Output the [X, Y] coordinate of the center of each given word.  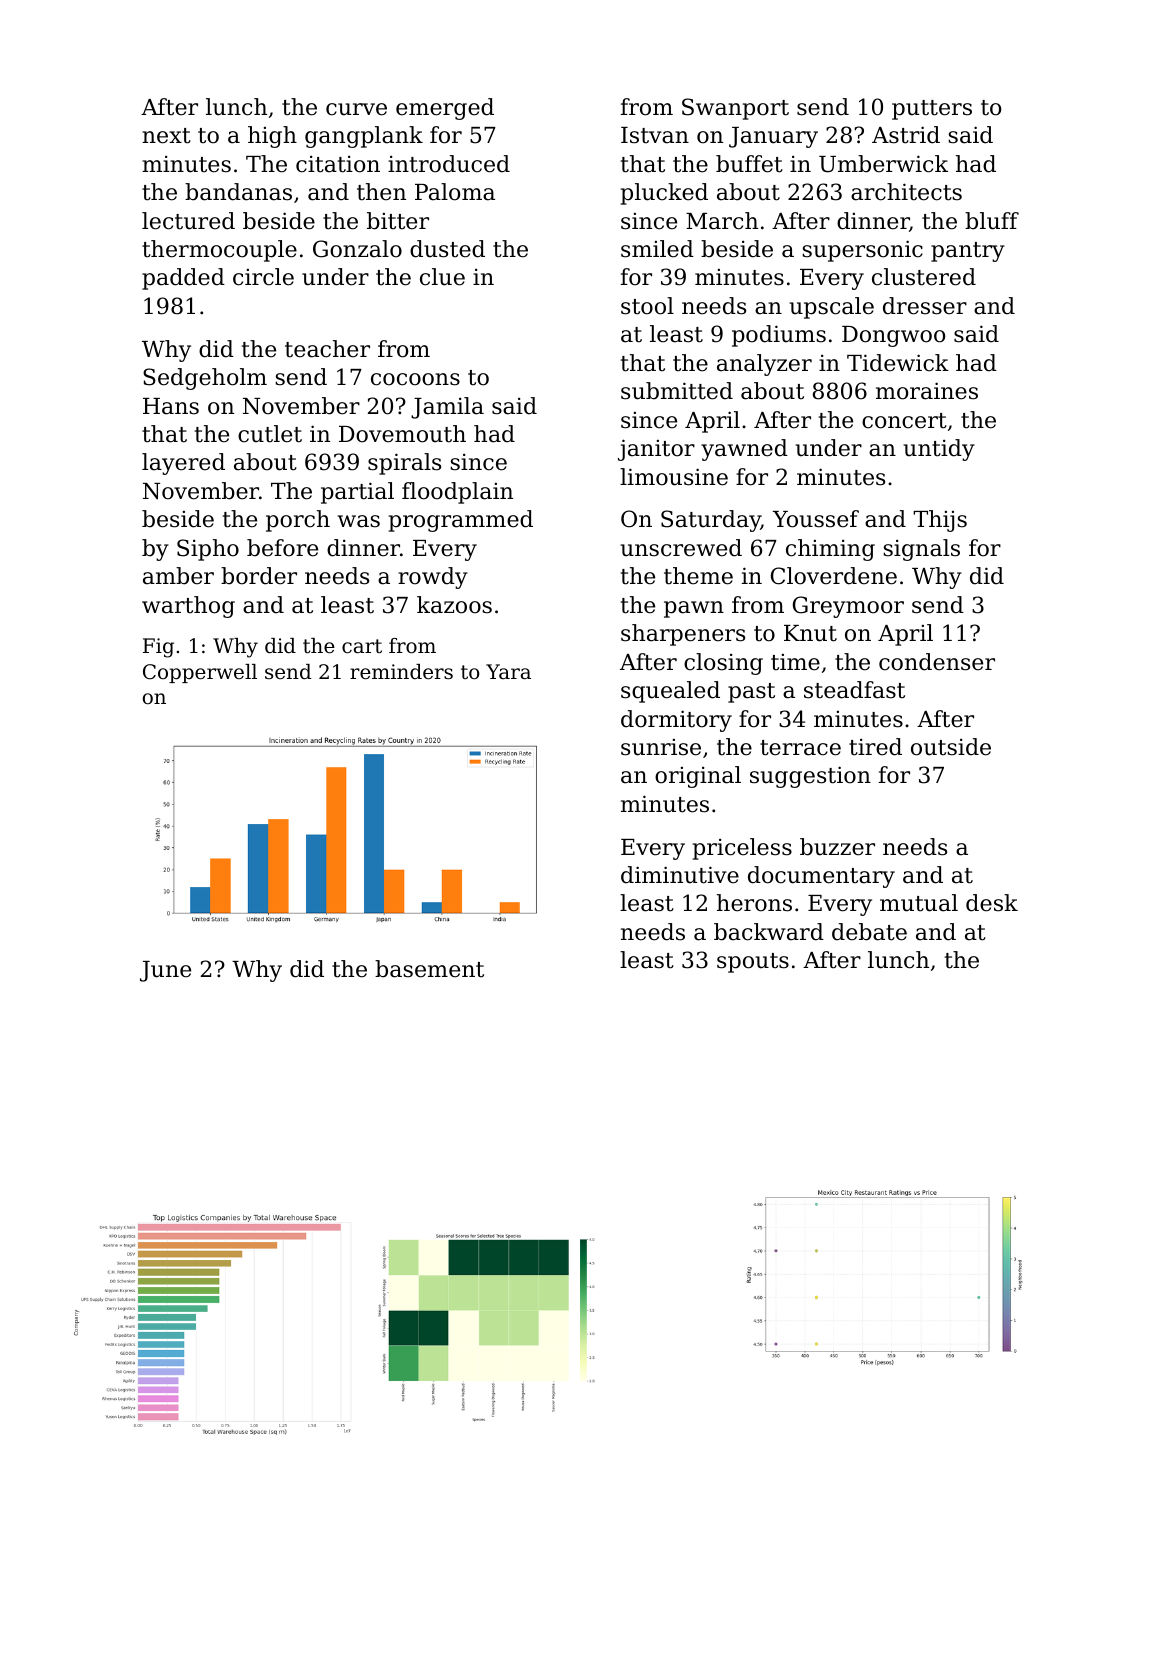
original [698, 777]
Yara [508, 672]
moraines [927, 391]
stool [647, 306]
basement [429, 969]
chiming [830, 550]
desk [992, 903]
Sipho [208, 550]
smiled [657, 249]
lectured [188, 221]
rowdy [433, 578]
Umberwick [883, 164]
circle [263, 277]
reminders [401, 672]
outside [951, 747]
